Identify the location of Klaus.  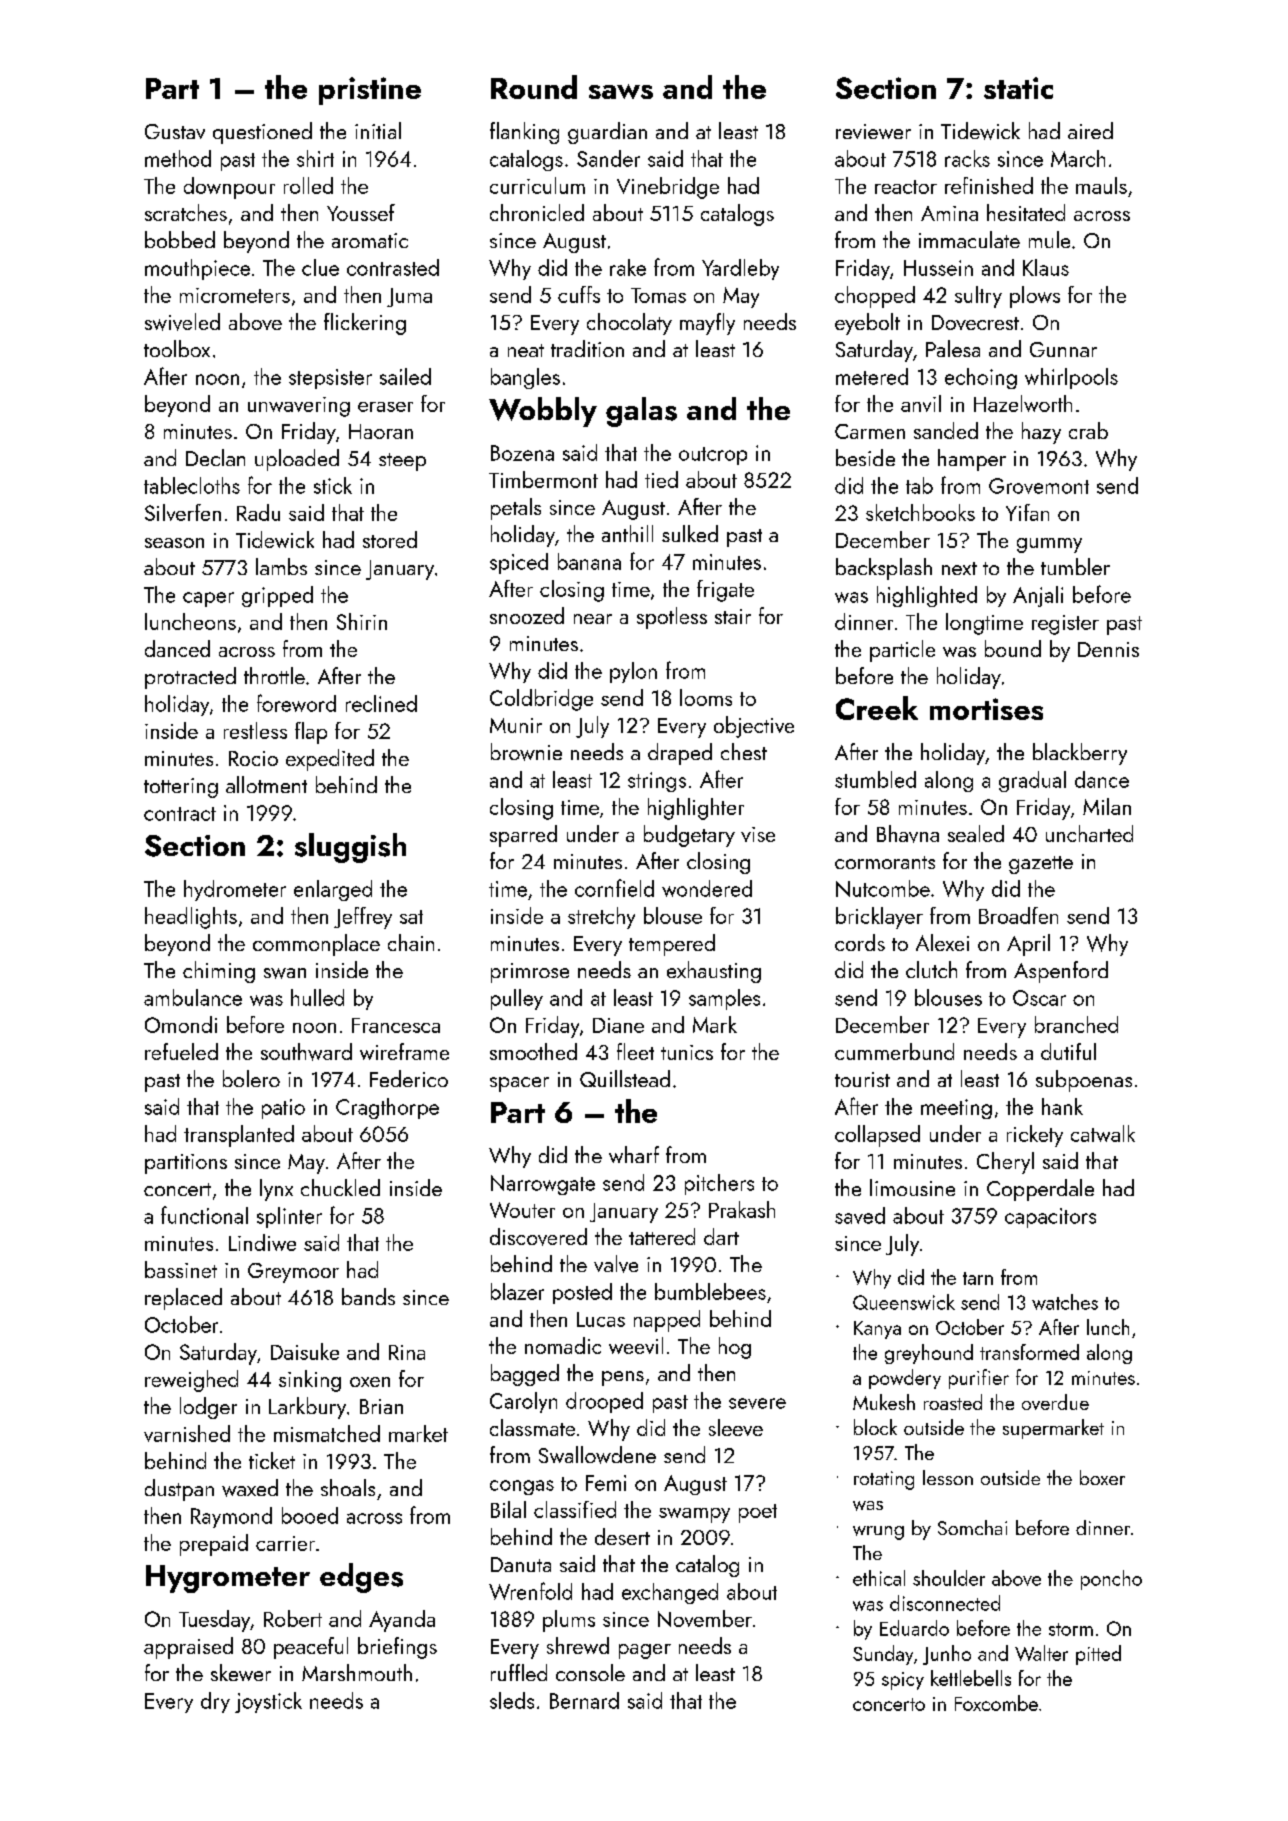
(1046, 267).
